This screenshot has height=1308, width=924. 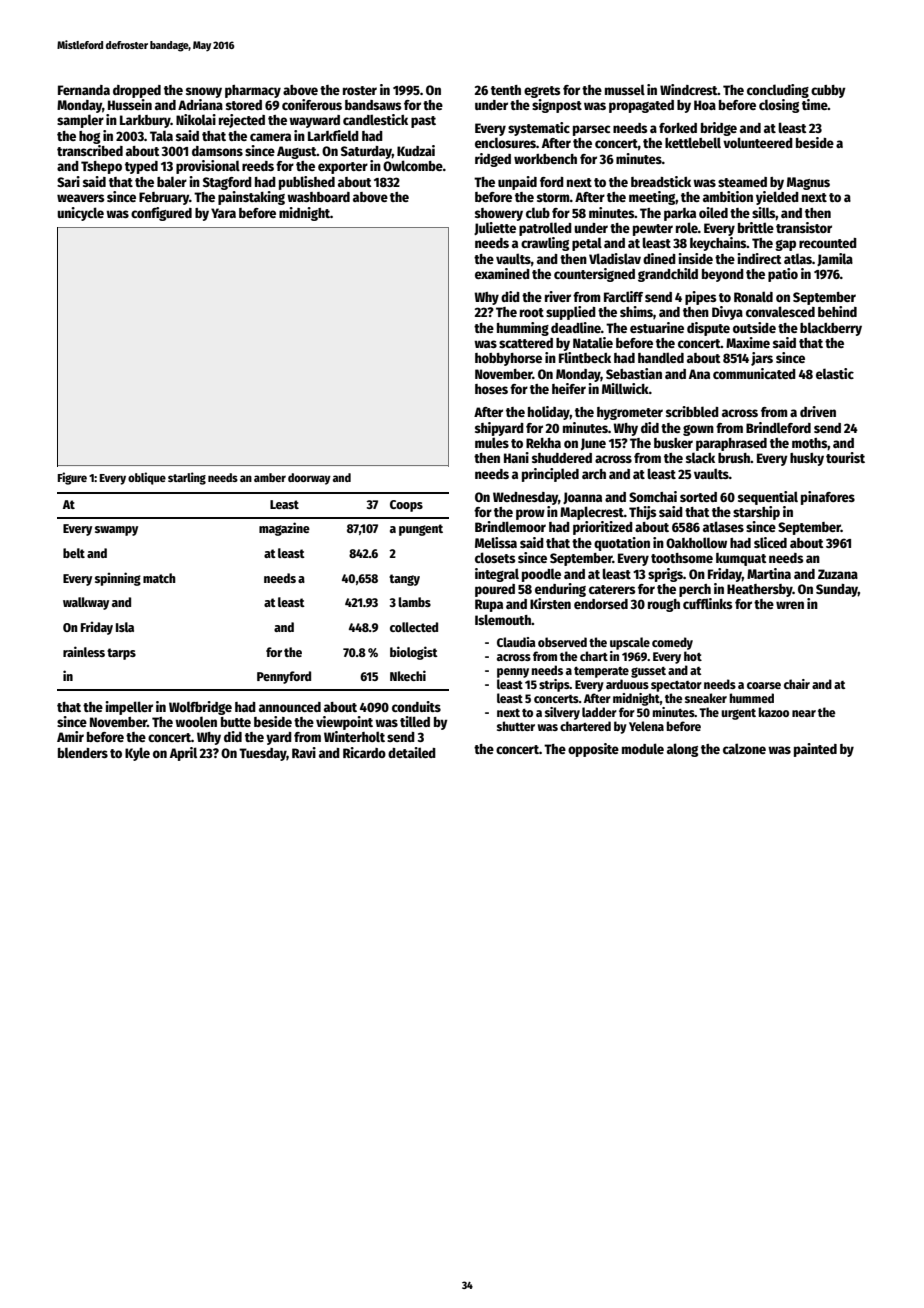 What do you see at coordinates (625, 89) in the screenshot?
I see `mussel` at bounding box center [625, 89].
